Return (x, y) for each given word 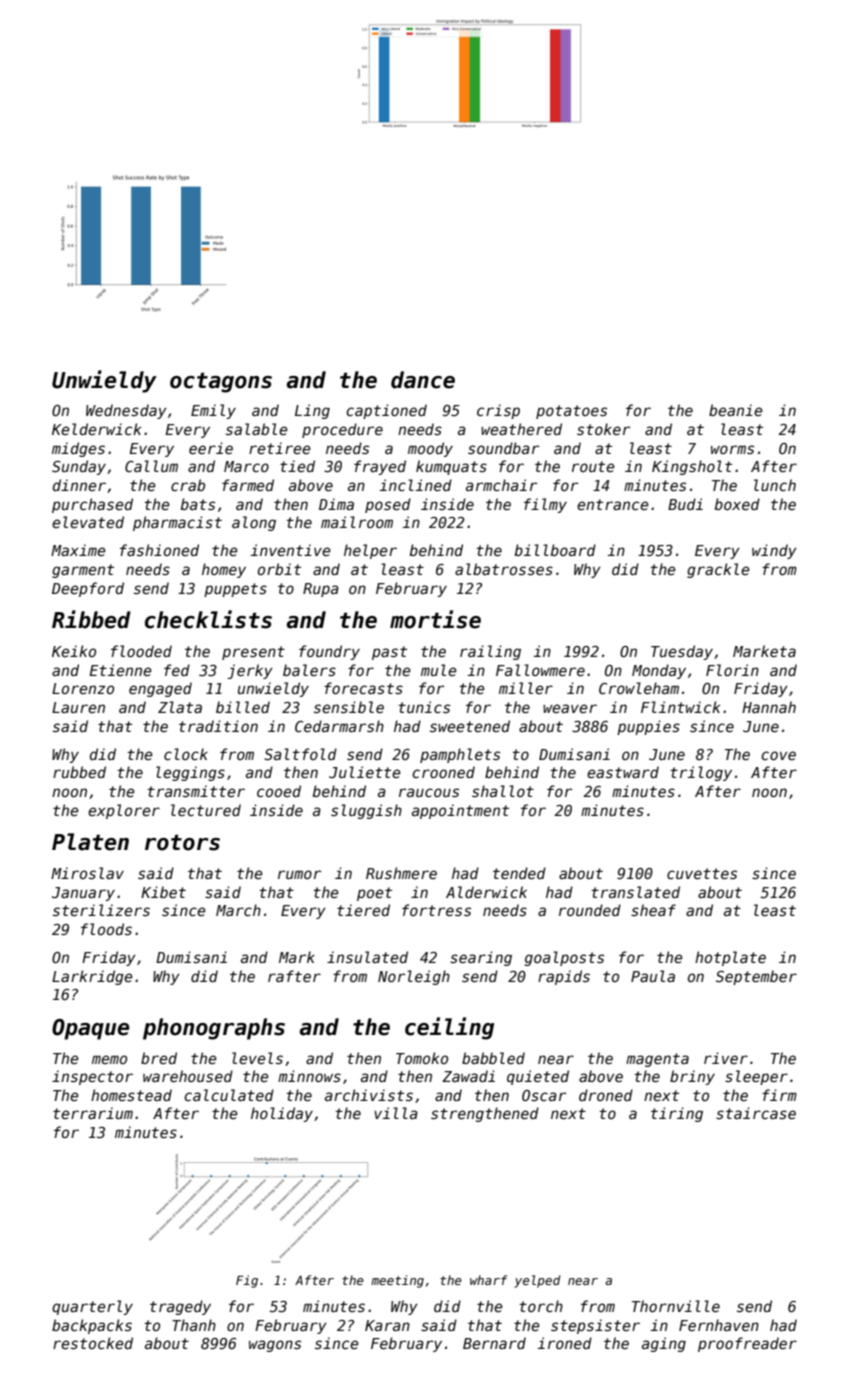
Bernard (494, 1343)
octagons (221, 382)
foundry (329, 652)
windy (774, 551)
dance (423, 380)
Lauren (78, 707)
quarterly (92, 1307)
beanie (736, 410)
